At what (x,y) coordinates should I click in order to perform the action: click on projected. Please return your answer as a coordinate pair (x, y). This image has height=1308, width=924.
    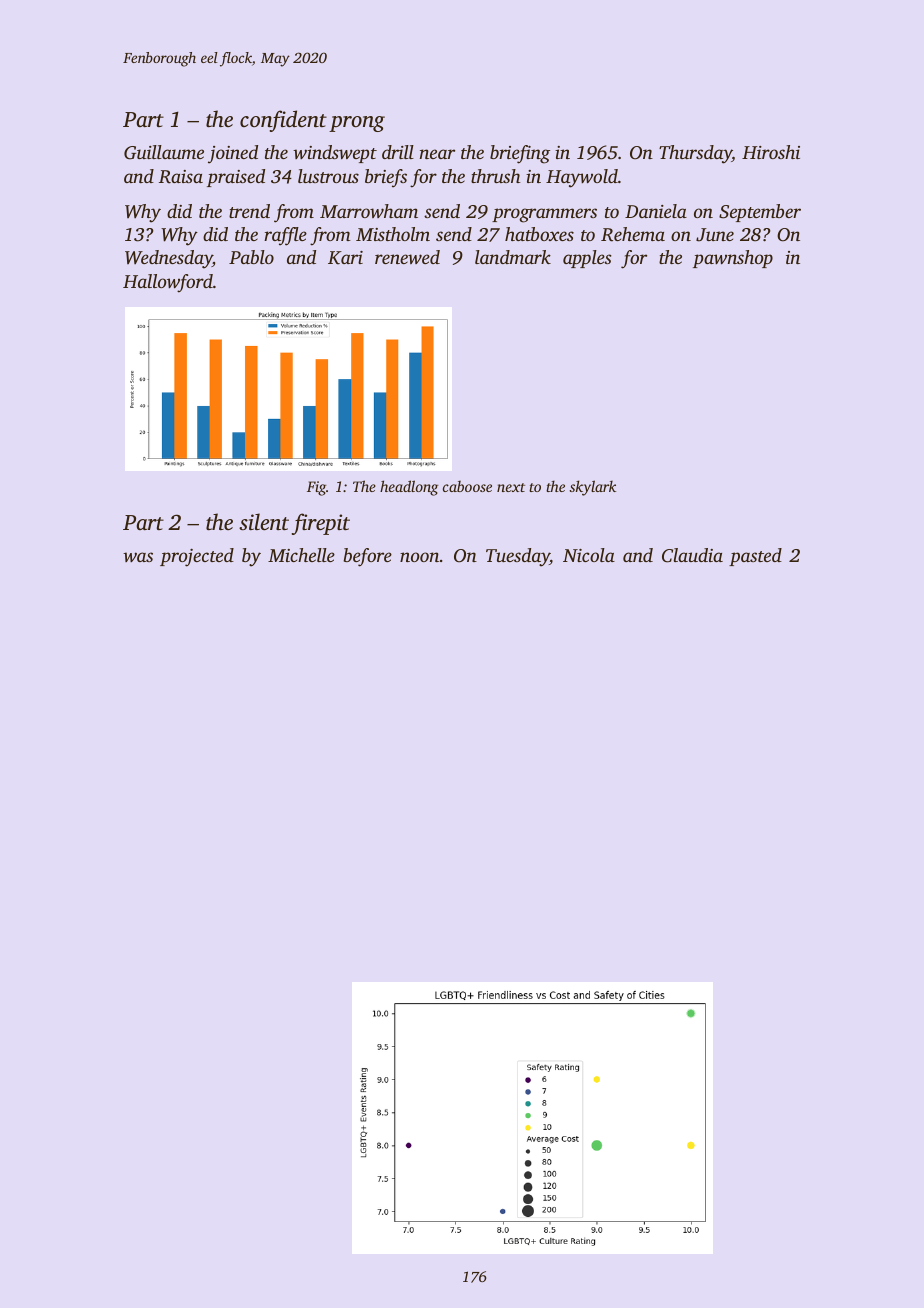
    Looking at the image, I should click on (197, 557).
